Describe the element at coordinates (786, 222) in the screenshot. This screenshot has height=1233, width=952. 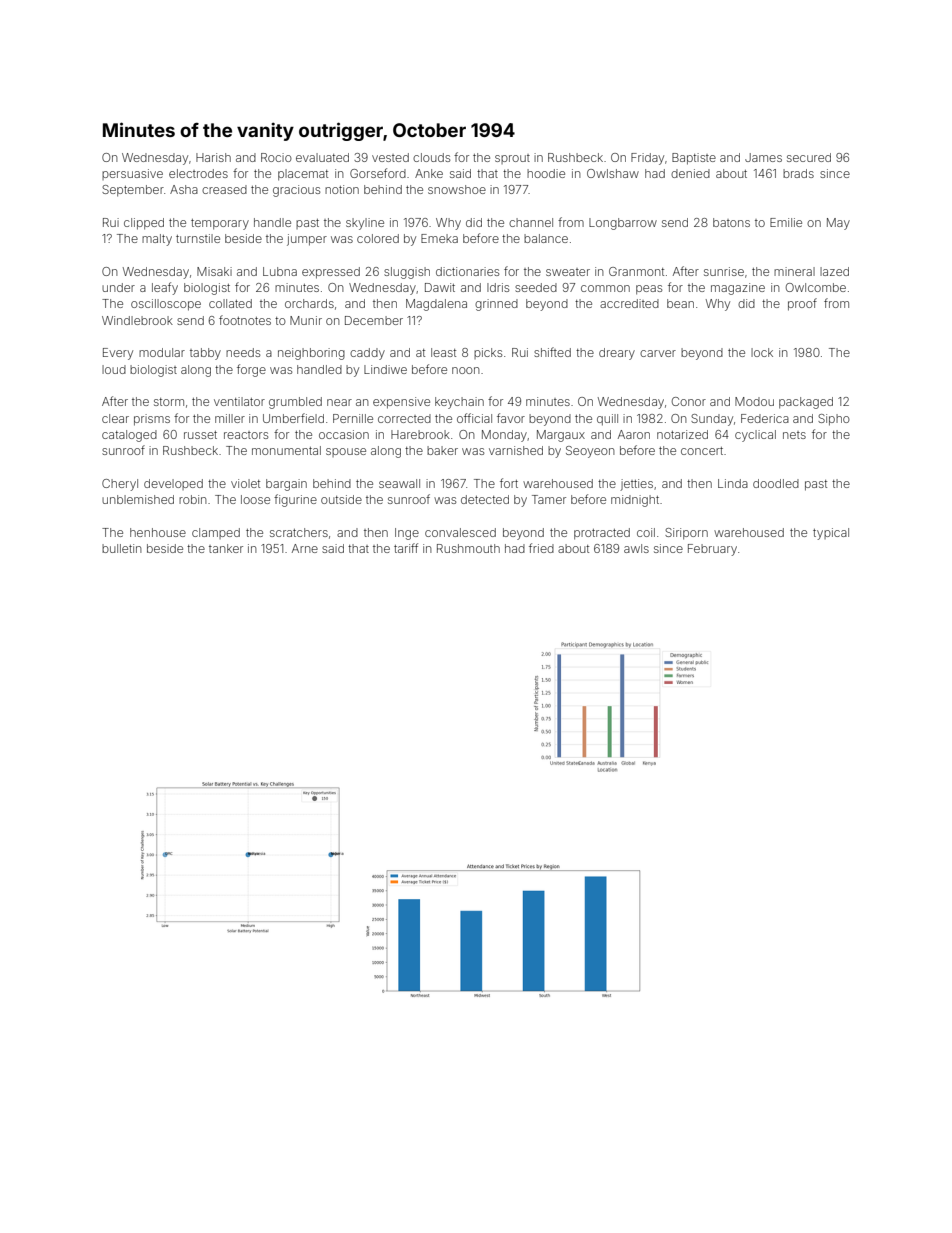
I see `Emilie` at that location.
